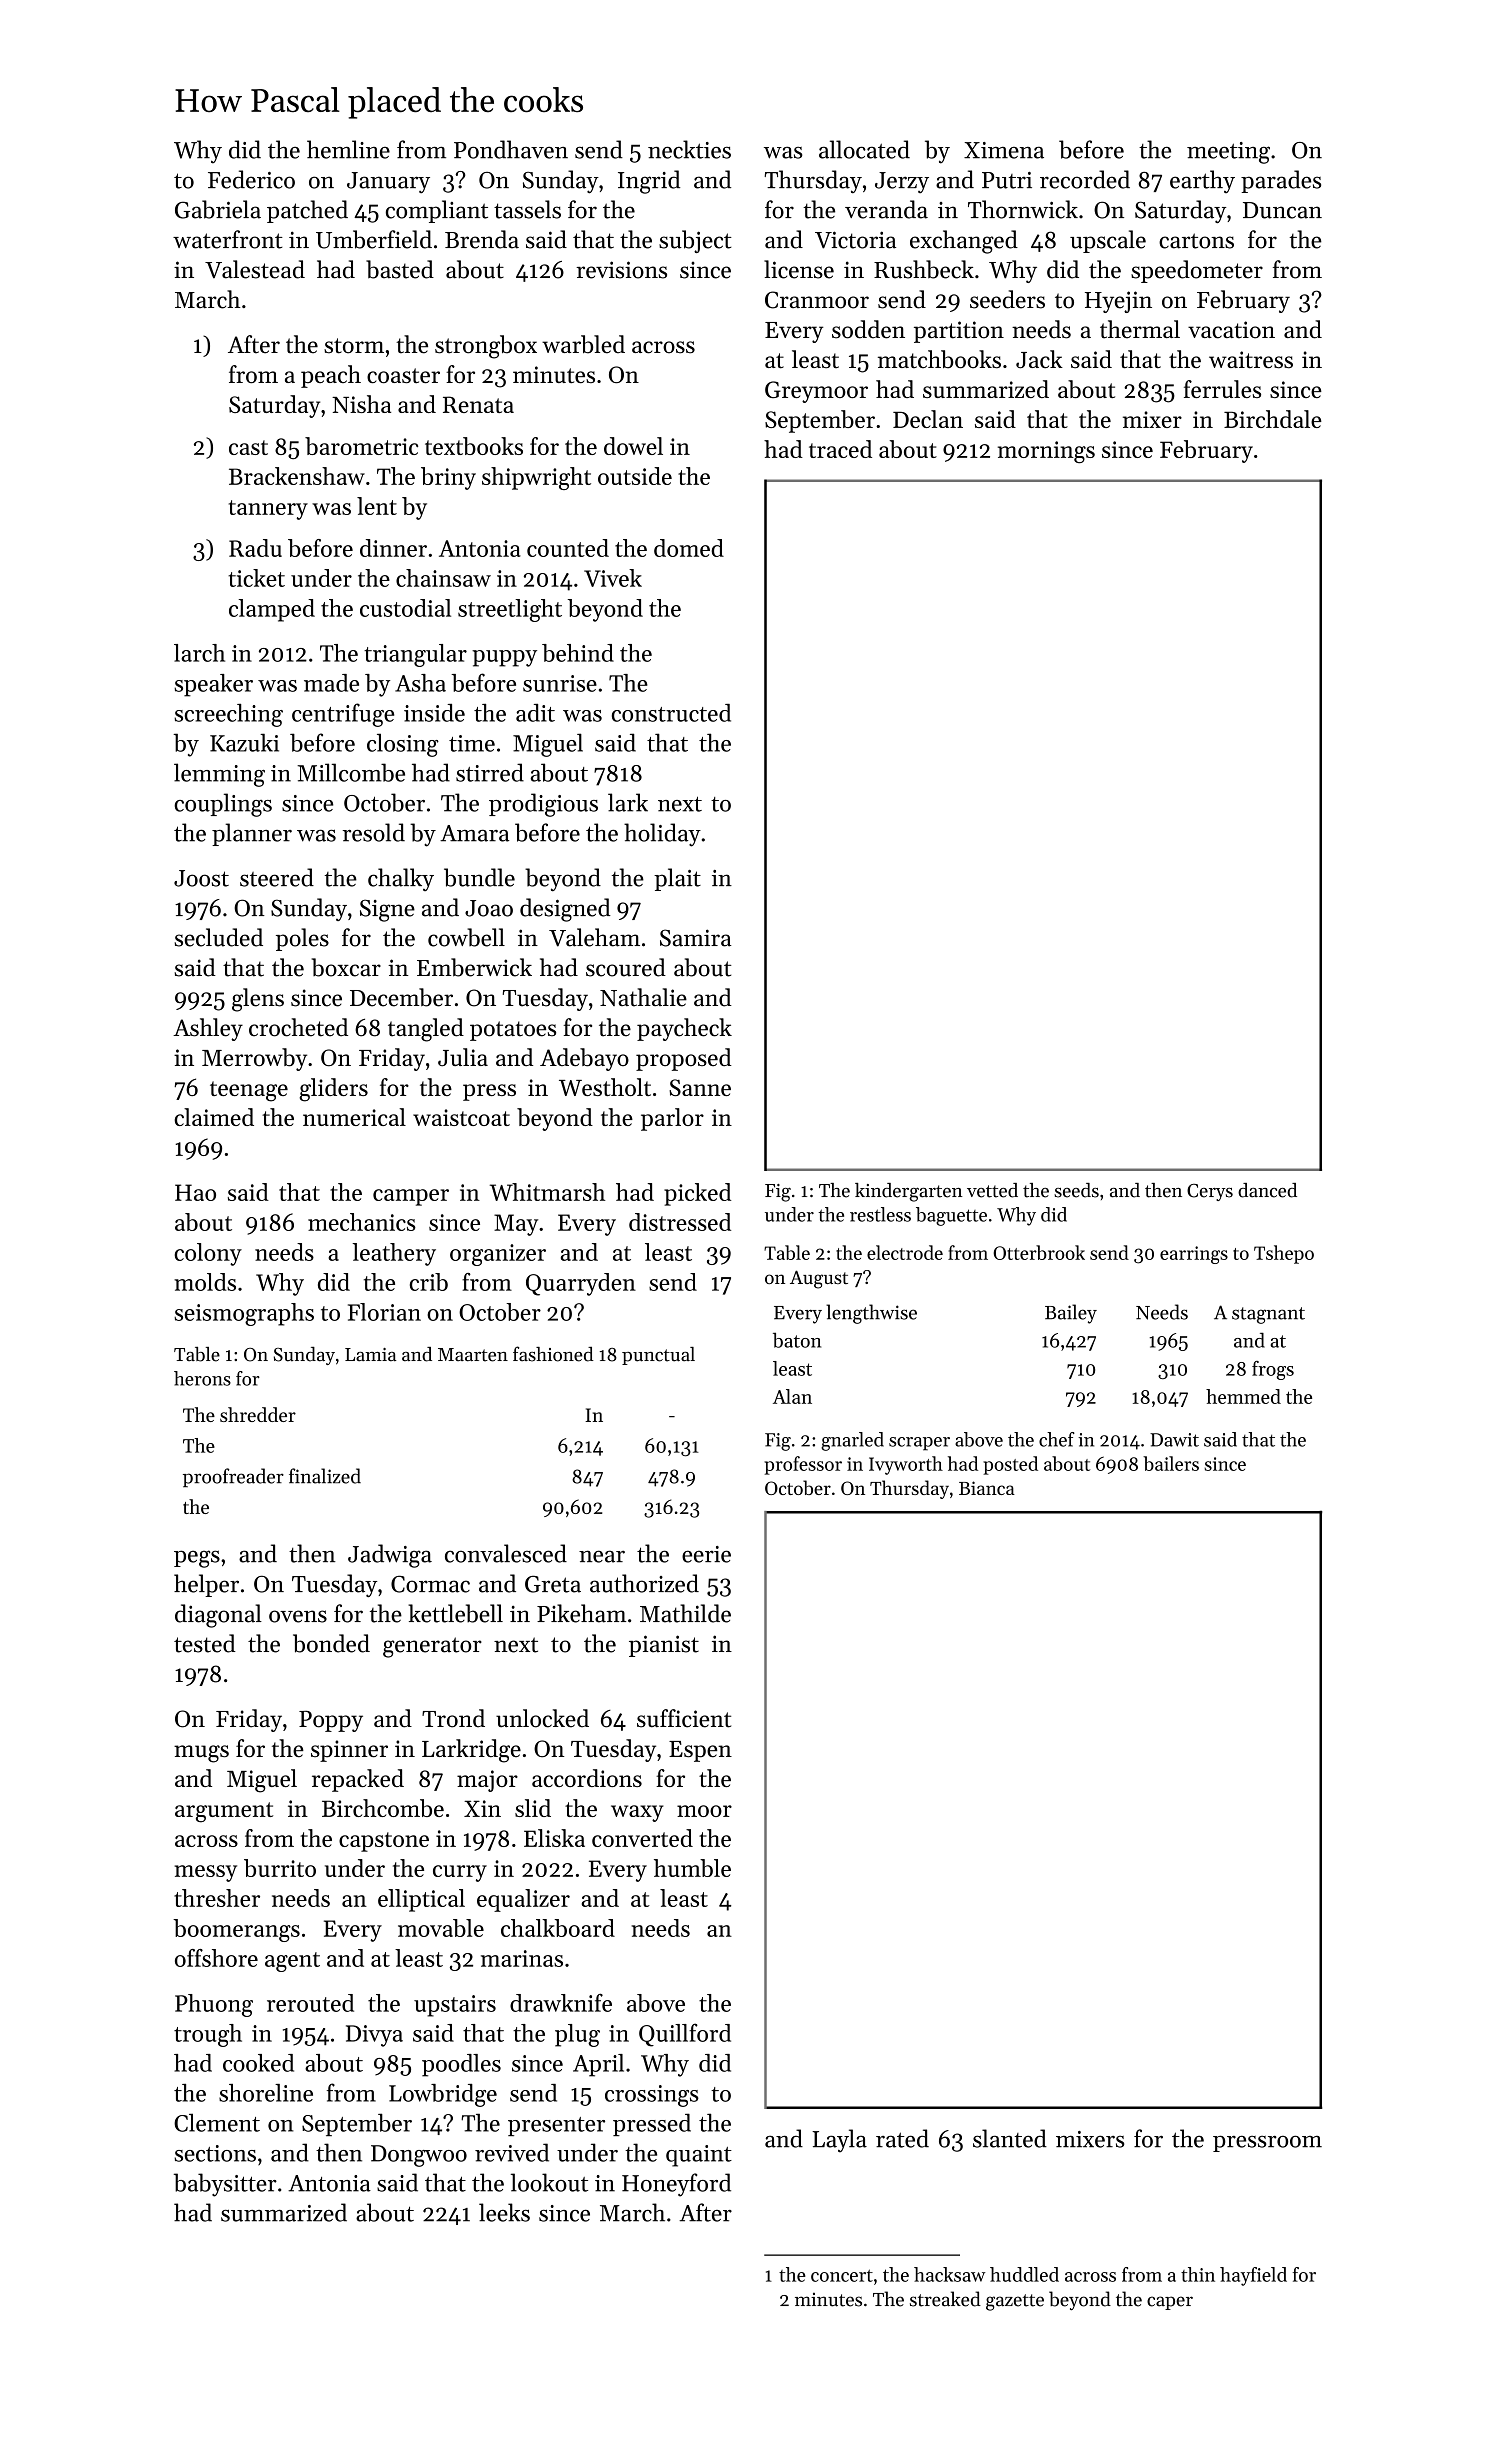 This screenshot has width=1496, height=2464. Describe the element at coordinates (658, 1356) in the screenshot. I see `punctual` at that location.
